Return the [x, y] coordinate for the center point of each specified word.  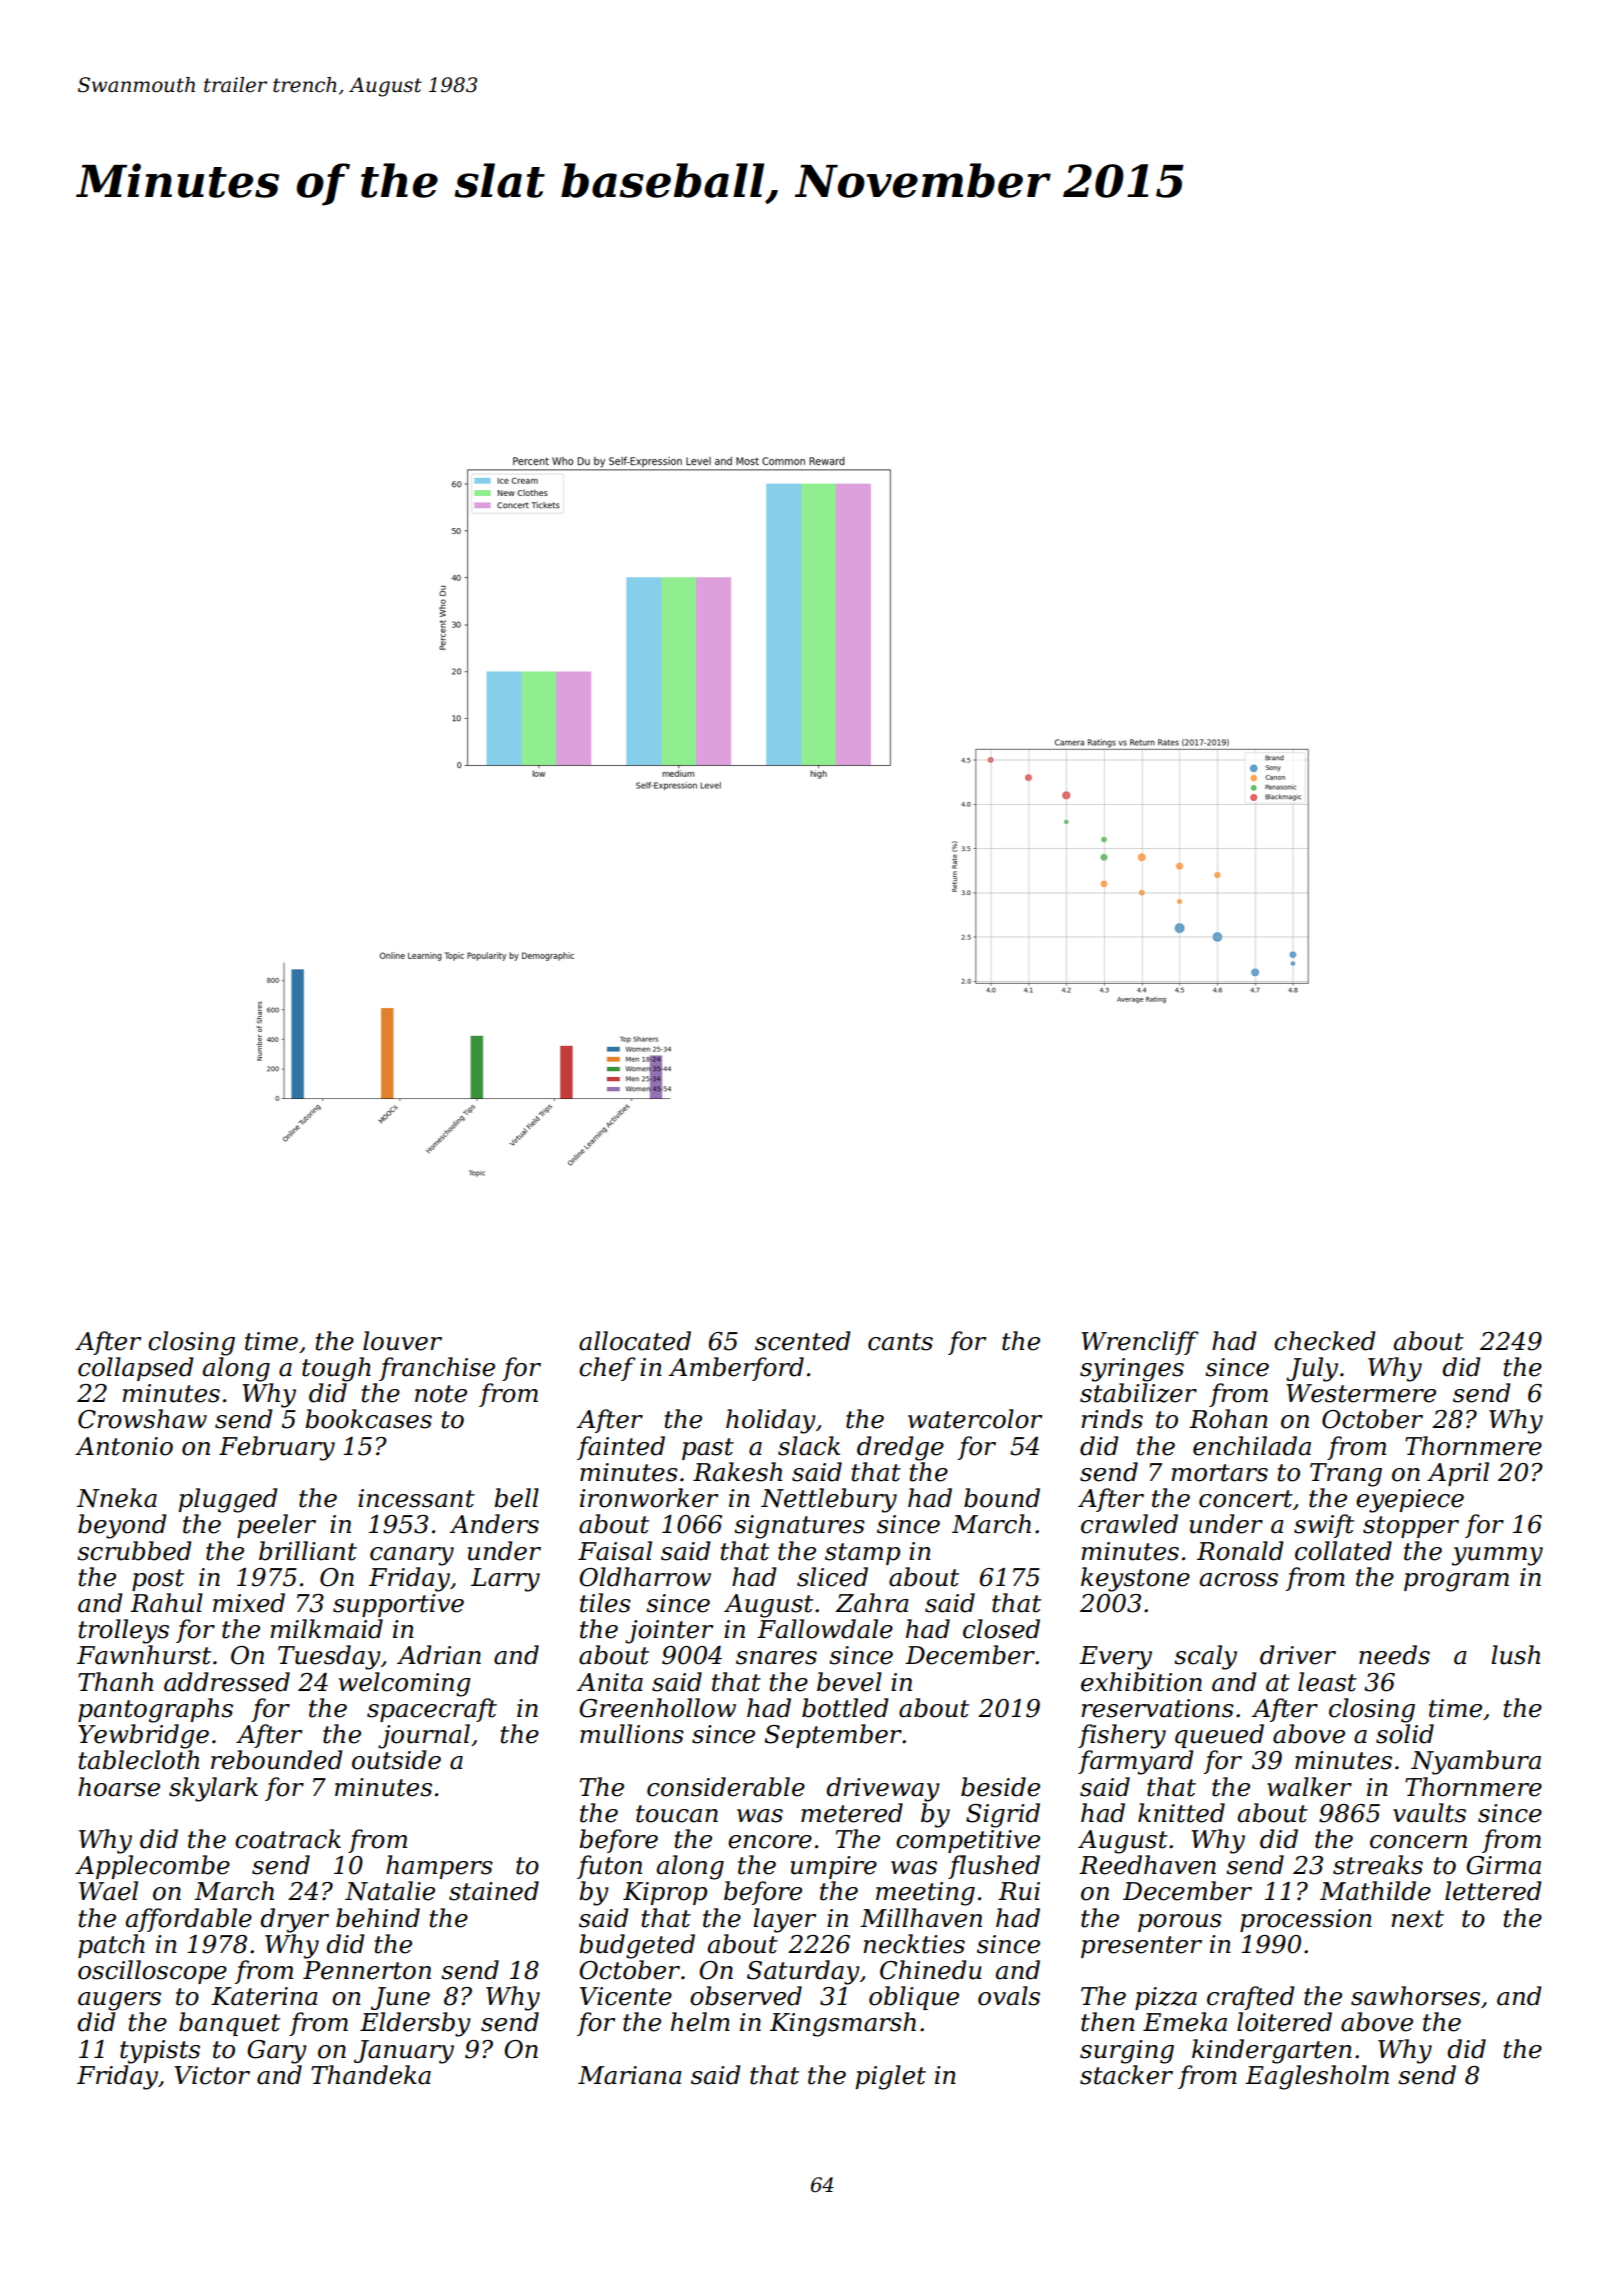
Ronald [1240, 1551]
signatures [799, 1527]
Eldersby [415, 2024]
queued [1219, 1736]
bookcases [368, 1419]
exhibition [1141, 1682]
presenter [1141, 1947]
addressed [227, 1682]
